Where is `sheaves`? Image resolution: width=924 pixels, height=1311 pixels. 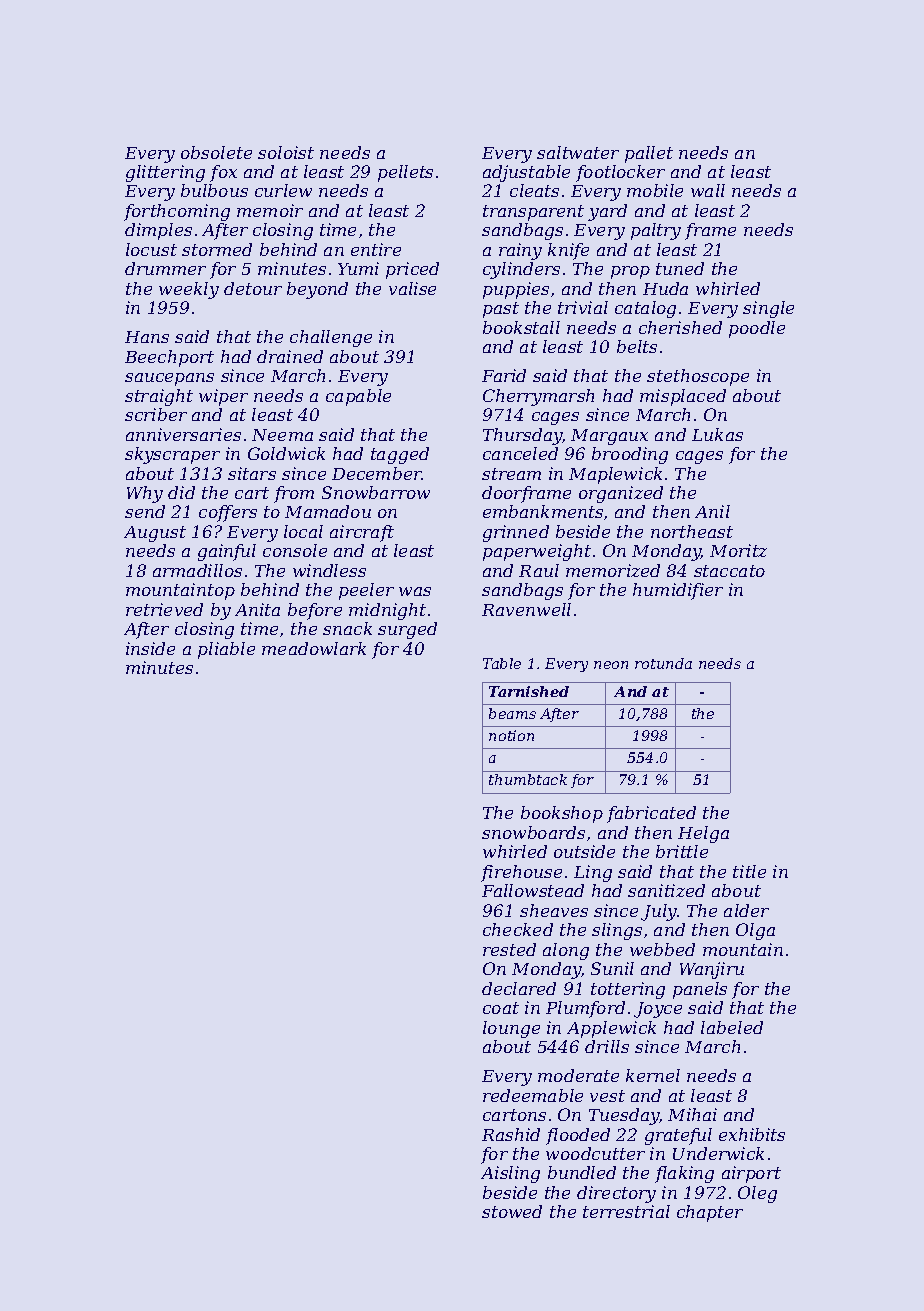 sheaves is located at coordinates (554, 910).
